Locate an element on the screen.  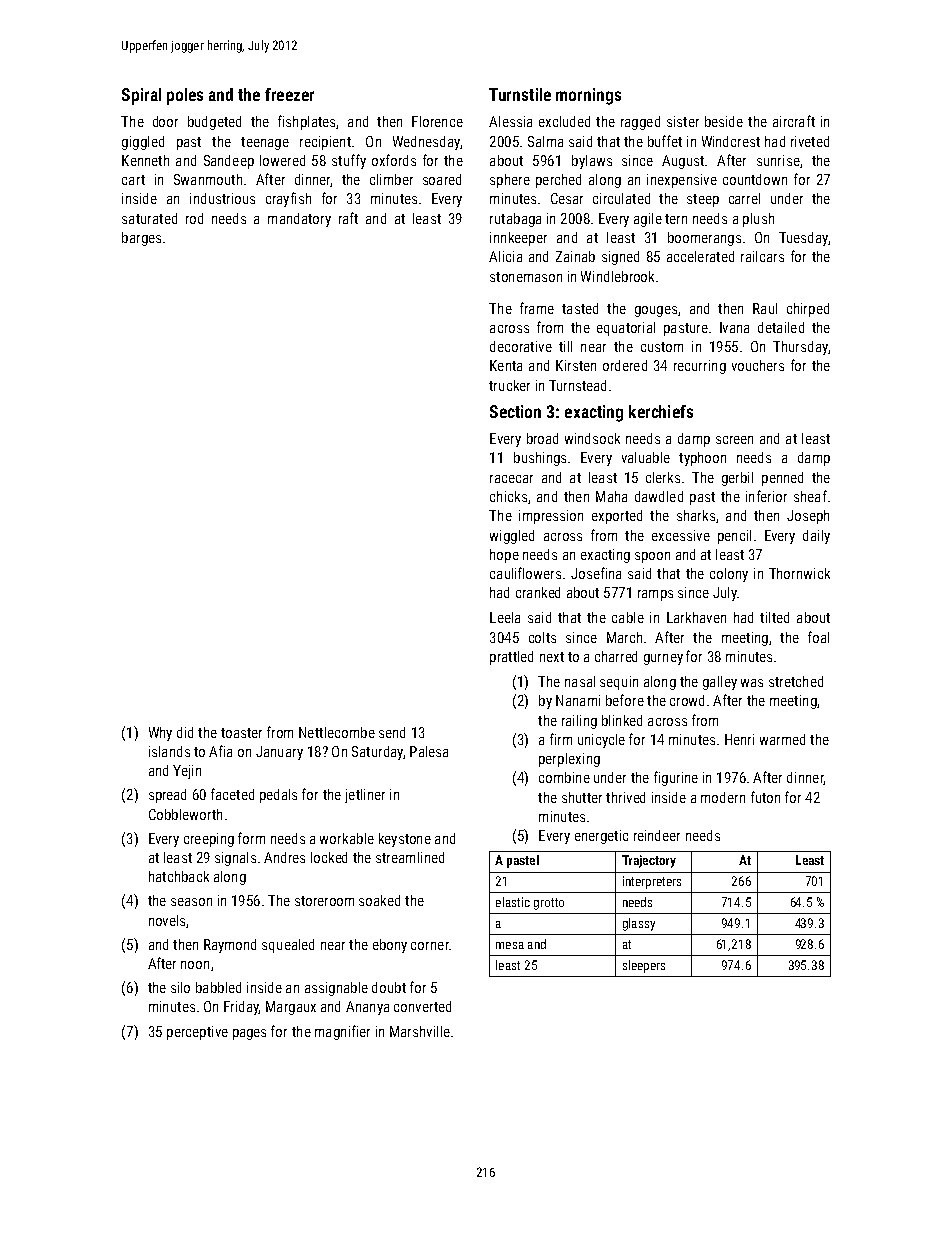
Thornwick is located at coordinates (799, 573).
